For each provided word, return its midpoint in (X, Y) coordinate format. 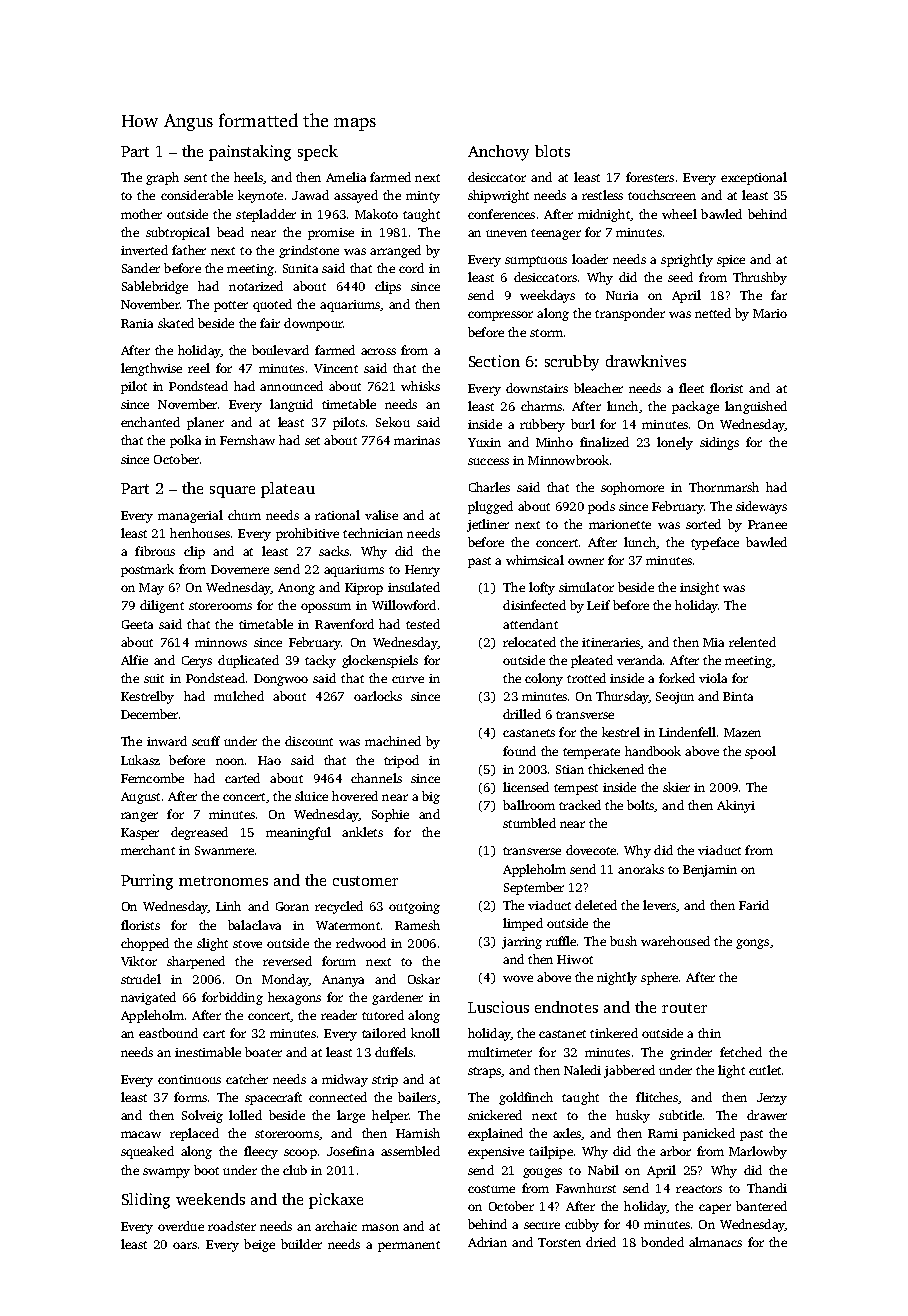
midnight (604, 215)
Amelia (346, 177)
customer (365, 881)
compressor (500, 316)
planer (205, 423)
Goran (292, 906)
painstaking (250, 153)
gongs (752, 944)
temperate (591, 753)
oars (185, 1245)
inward (167, 741)
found (519, 751)
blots (552, 151)
